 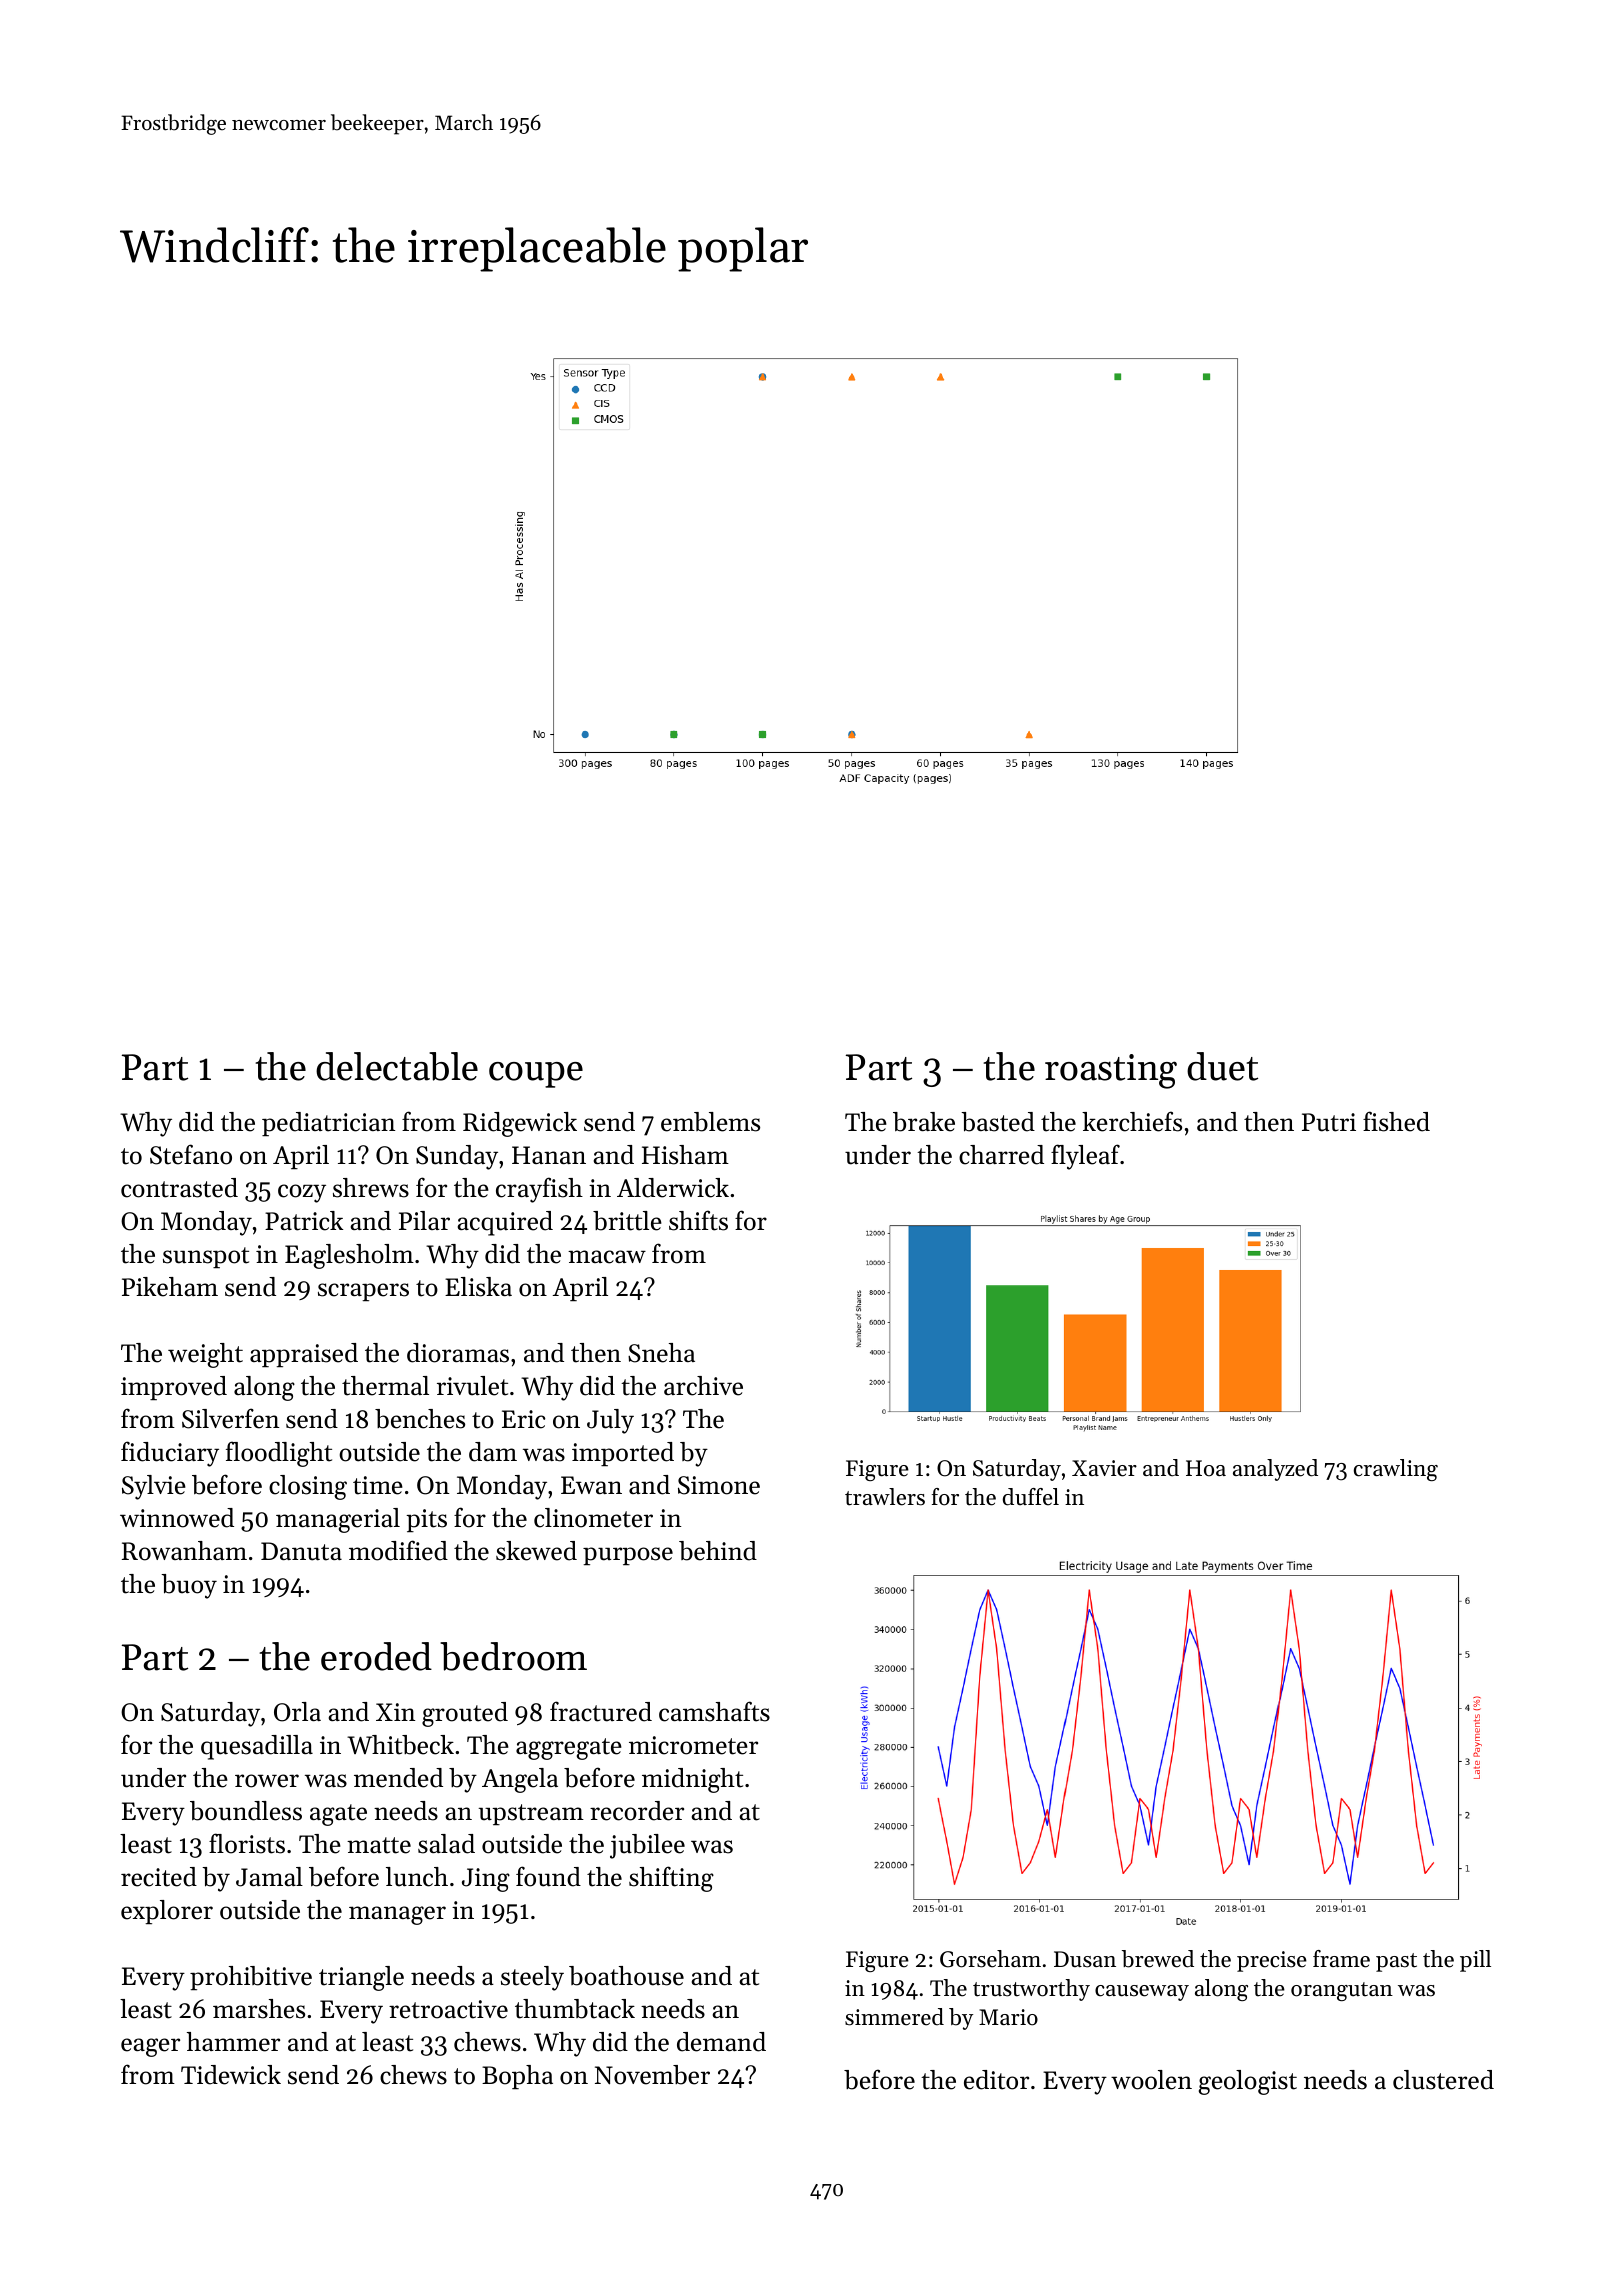 I want to click on crawling, so click(x=1396, y=1470).
